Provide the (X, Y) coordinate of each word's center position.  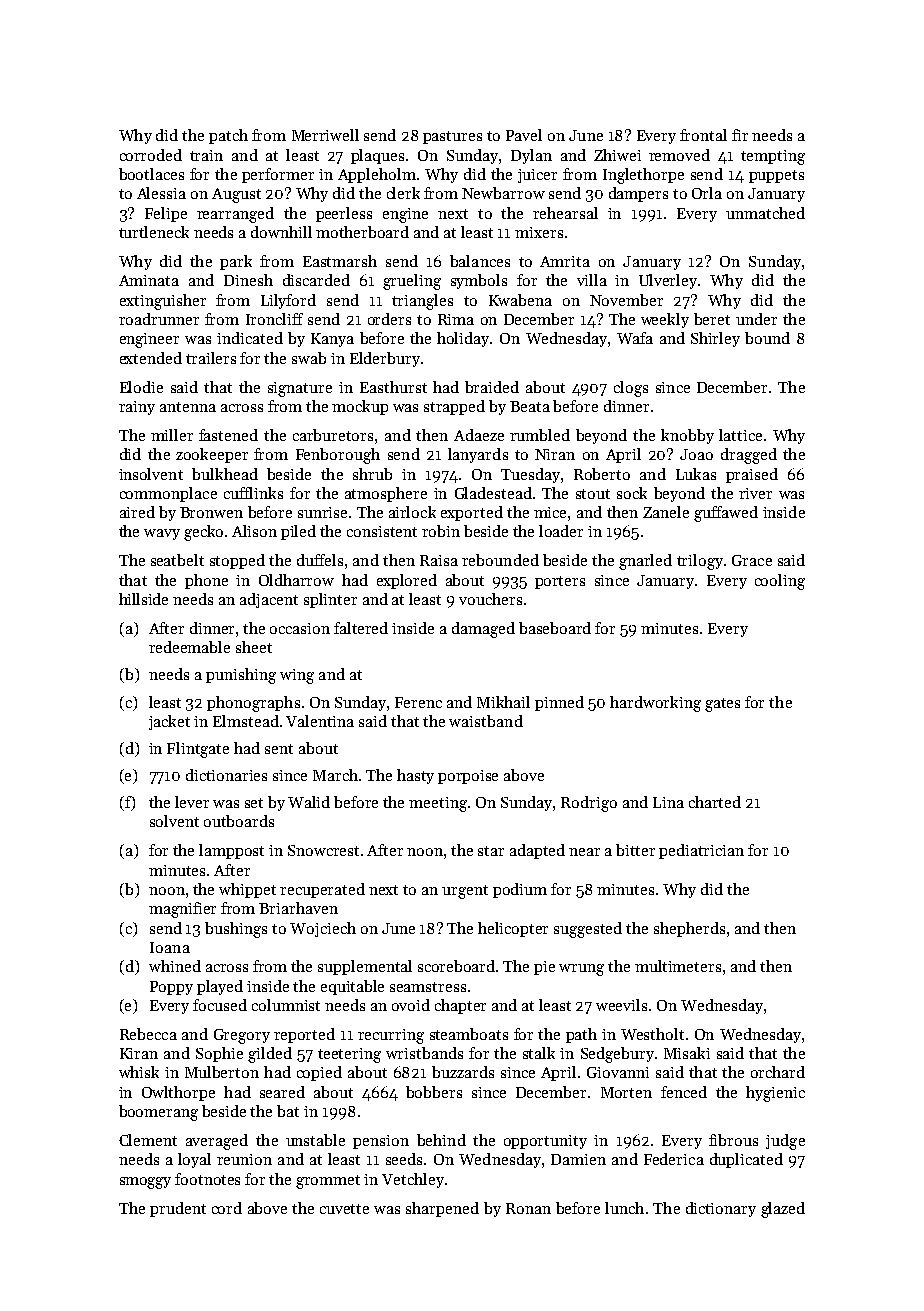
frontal (703, 135)
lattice (740, 435)
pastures (452, 137)
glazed (783, 1210)
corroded (151, 155)
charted (715, 802)
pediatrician (701, 851)
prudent (178, 1209)
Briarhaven (298, 908)
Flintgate (198, 750)
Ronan (528, 1208)
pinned (559, 703)
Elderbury (385, 359)
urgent (465, 892)
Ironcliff (274, 319)
